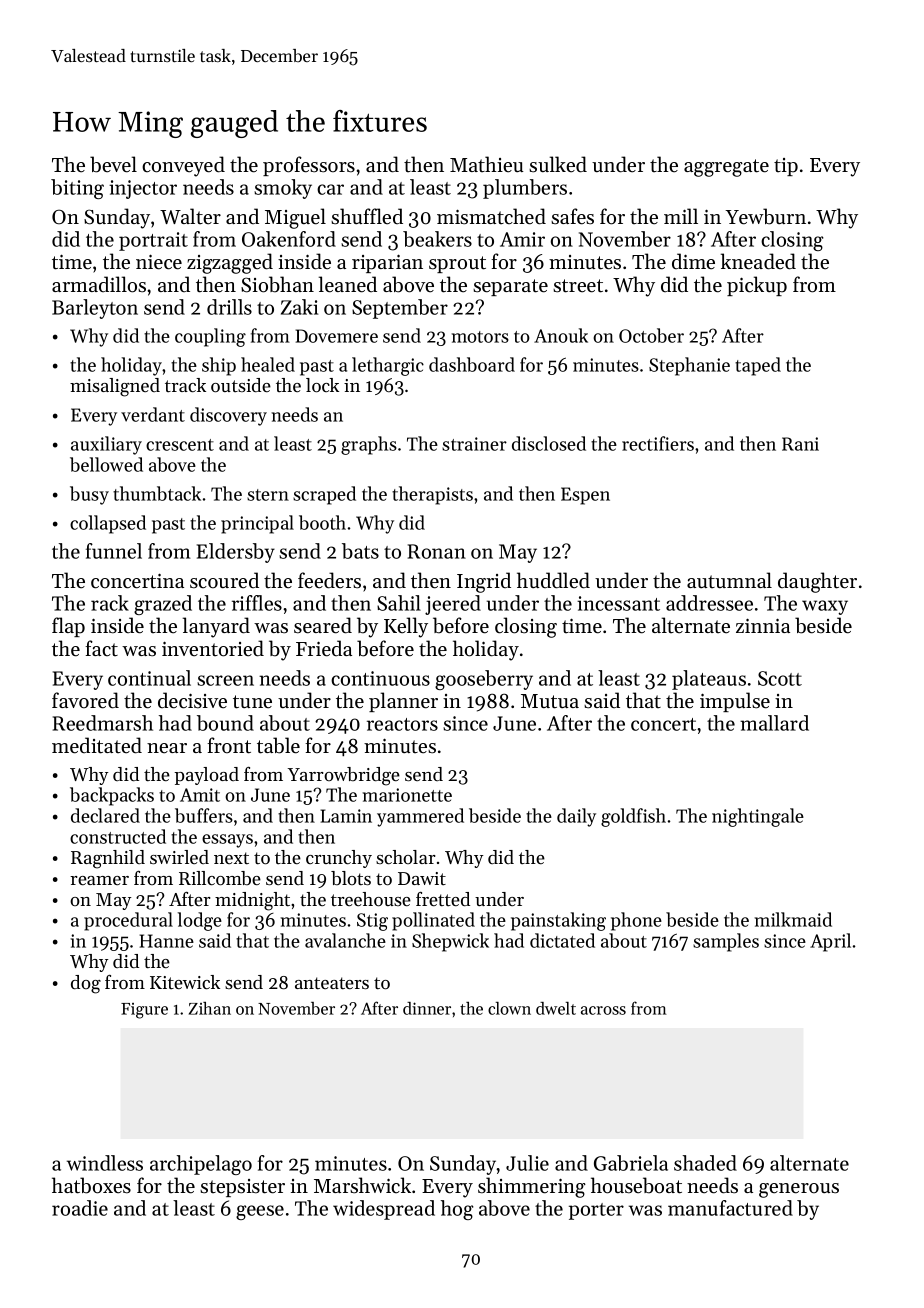  Describe the element at coordinates (726, 168) in the screenshot. I see `aggregate` at that location.
